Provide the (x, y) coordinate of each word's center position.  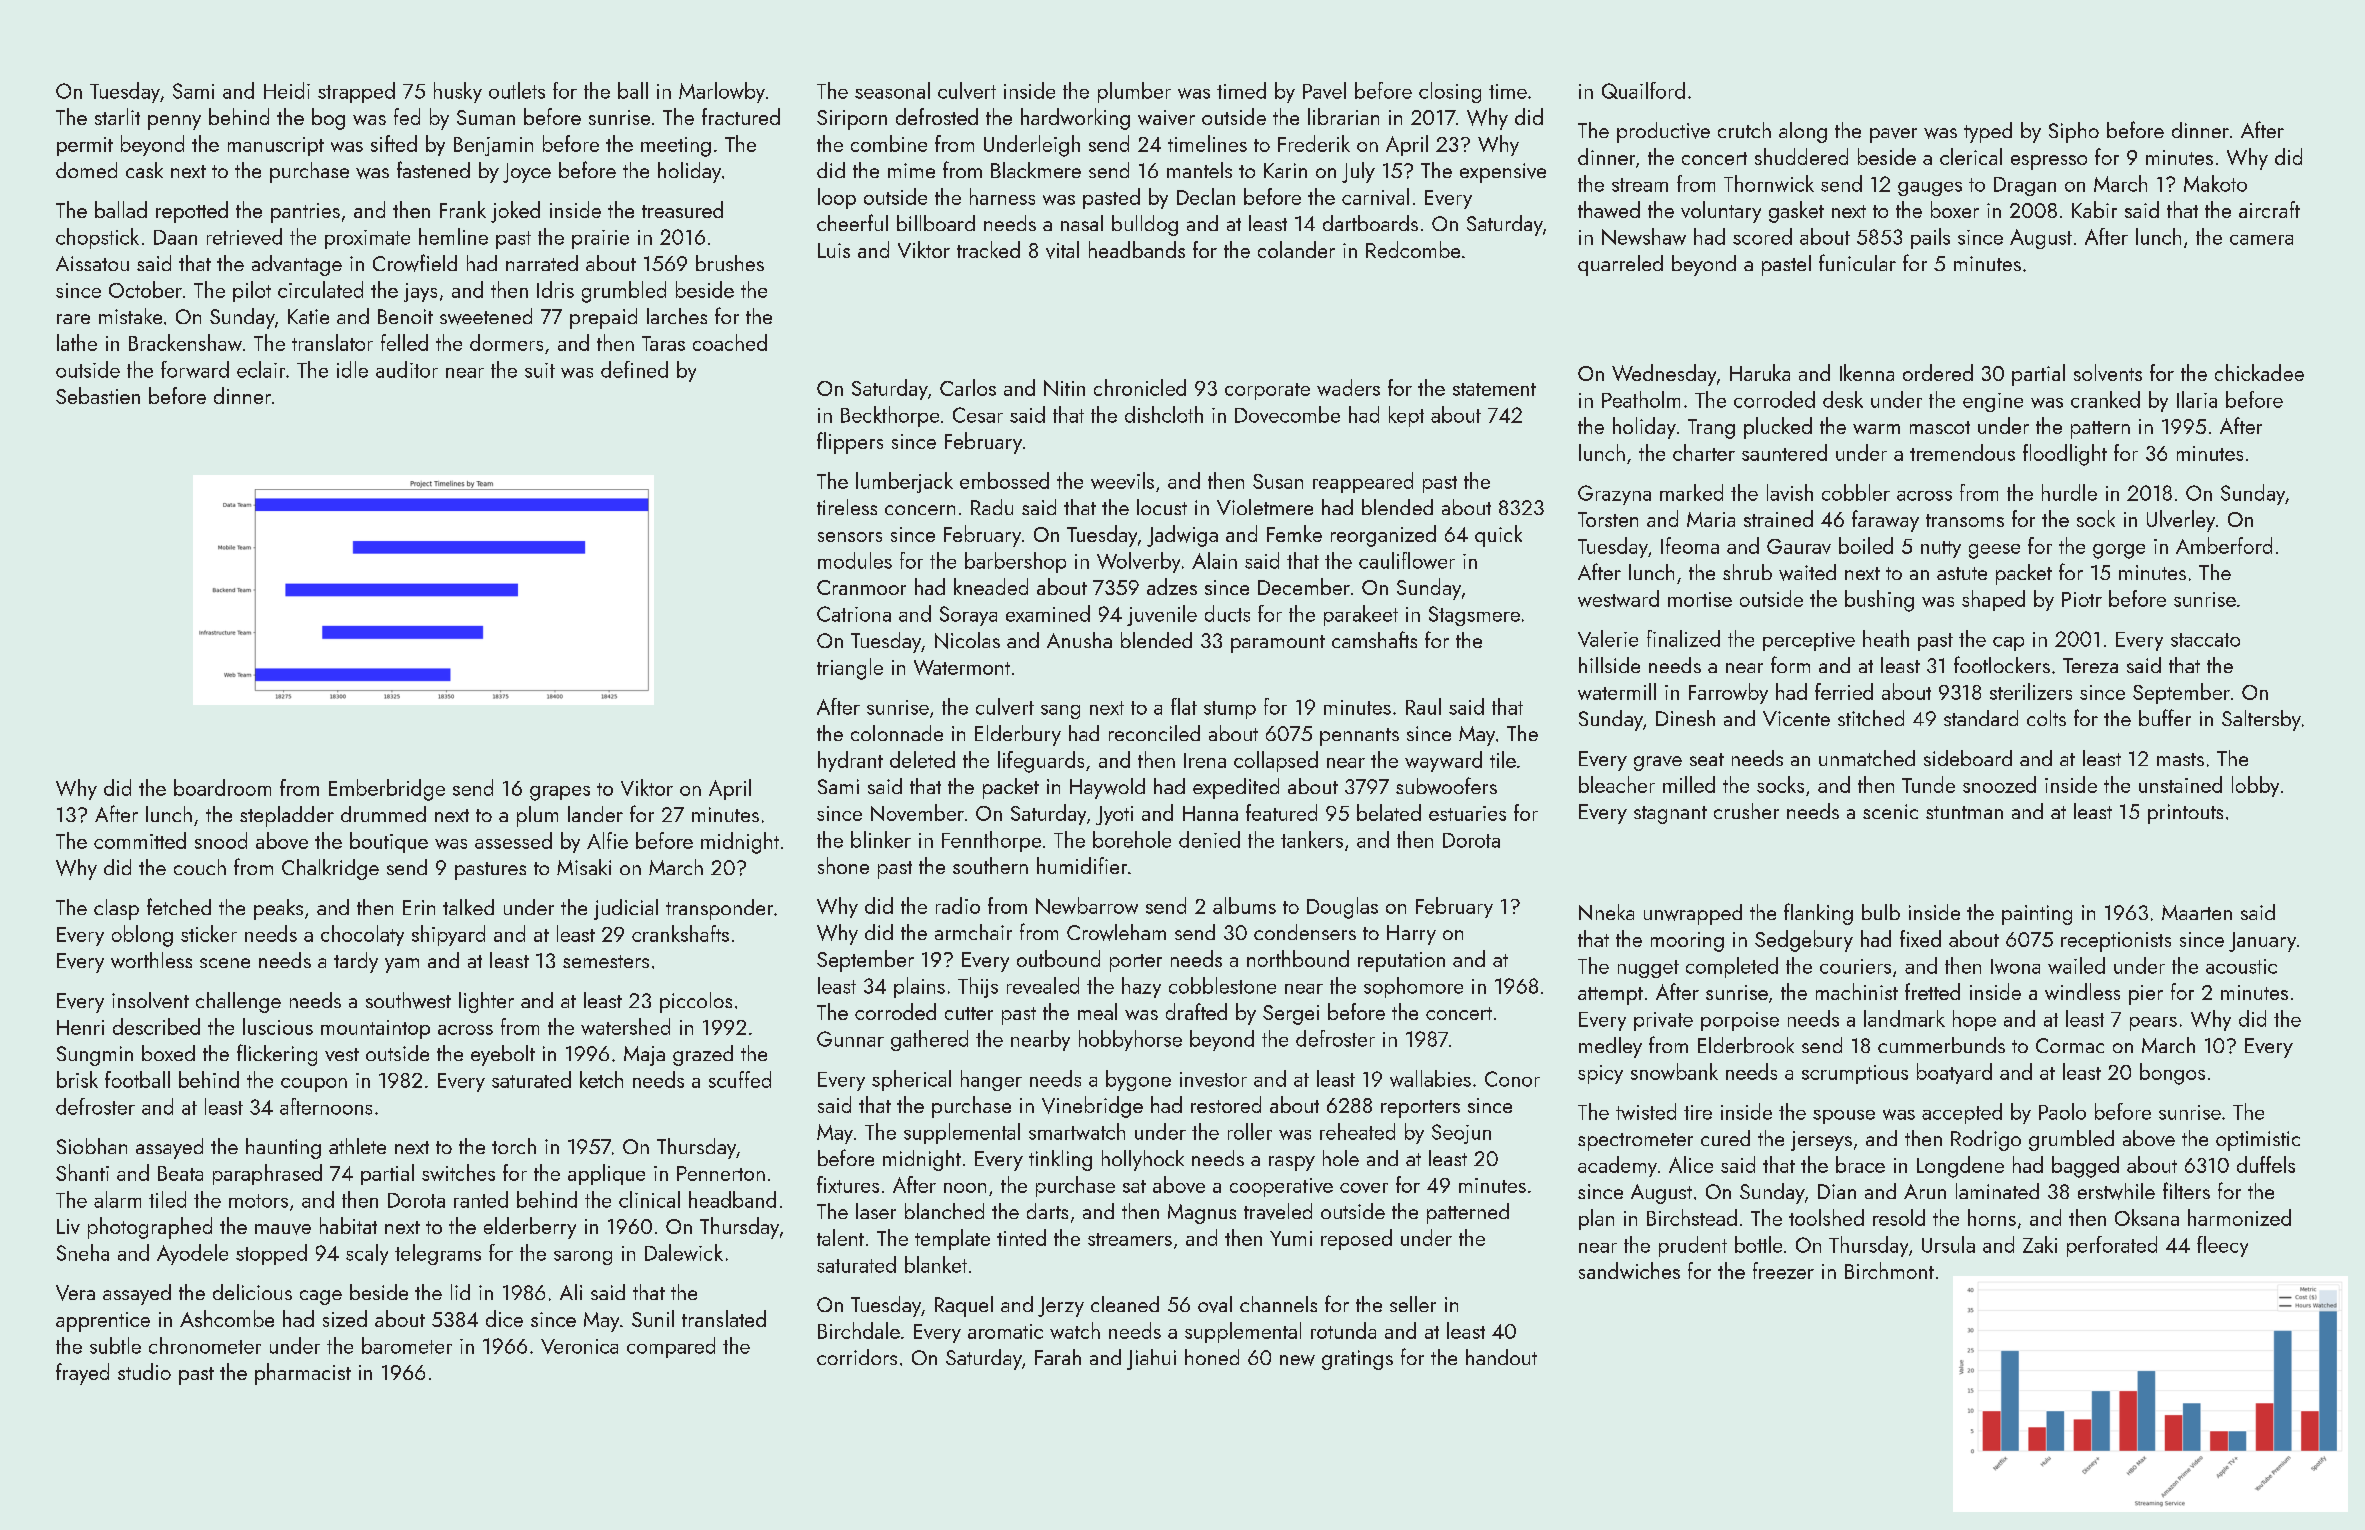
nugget (1648, 969)
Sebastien (98, 395)
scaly (367, 1254)
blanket (936, 1264)
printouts (2185, 814)
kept (1406, 416)
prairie (600, 239)
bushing (1879, 601)
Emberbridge (387, 790)
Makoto (2215, 183)
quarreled (1620, 265)
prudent (1693, 1246)
